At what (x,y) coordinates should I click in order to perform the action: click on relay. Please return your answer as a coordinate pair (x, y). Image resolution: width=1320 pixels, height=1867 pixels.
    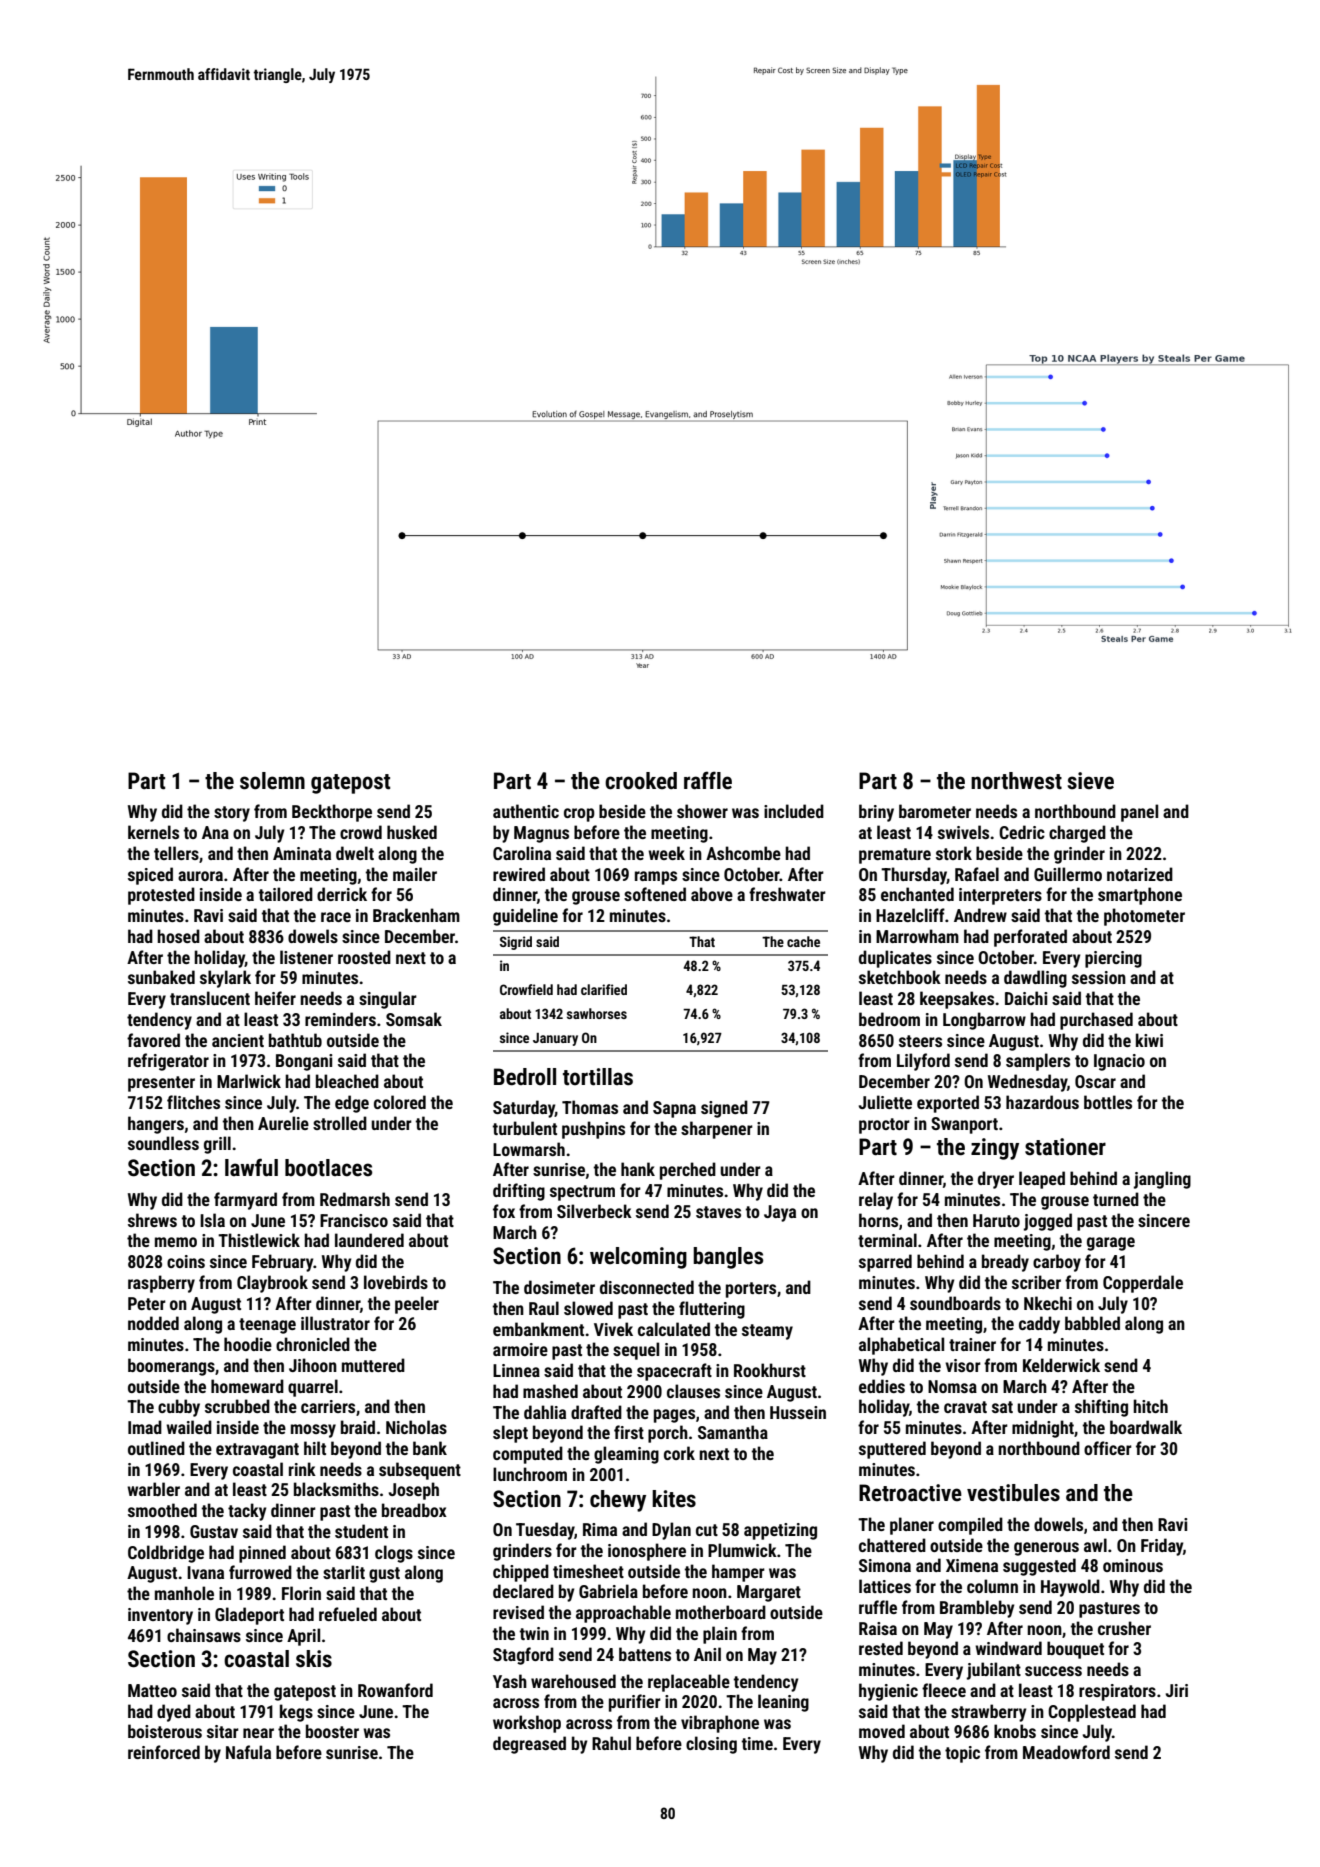
    Looking at the image, I should click on (876, 1201).
